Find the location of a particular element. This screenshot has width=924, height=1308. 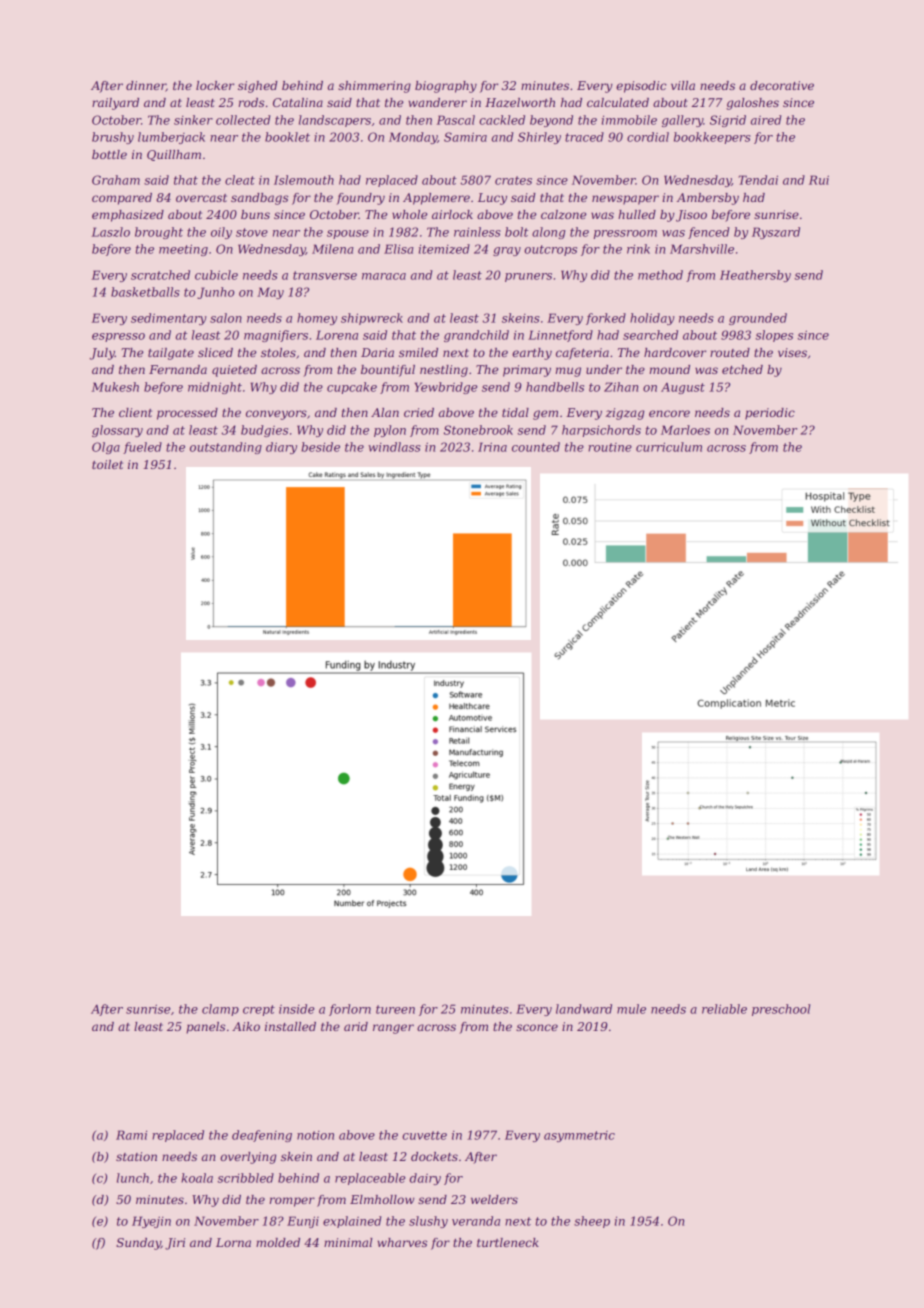

Elmhollow is located at coordinates (382, 1199).
